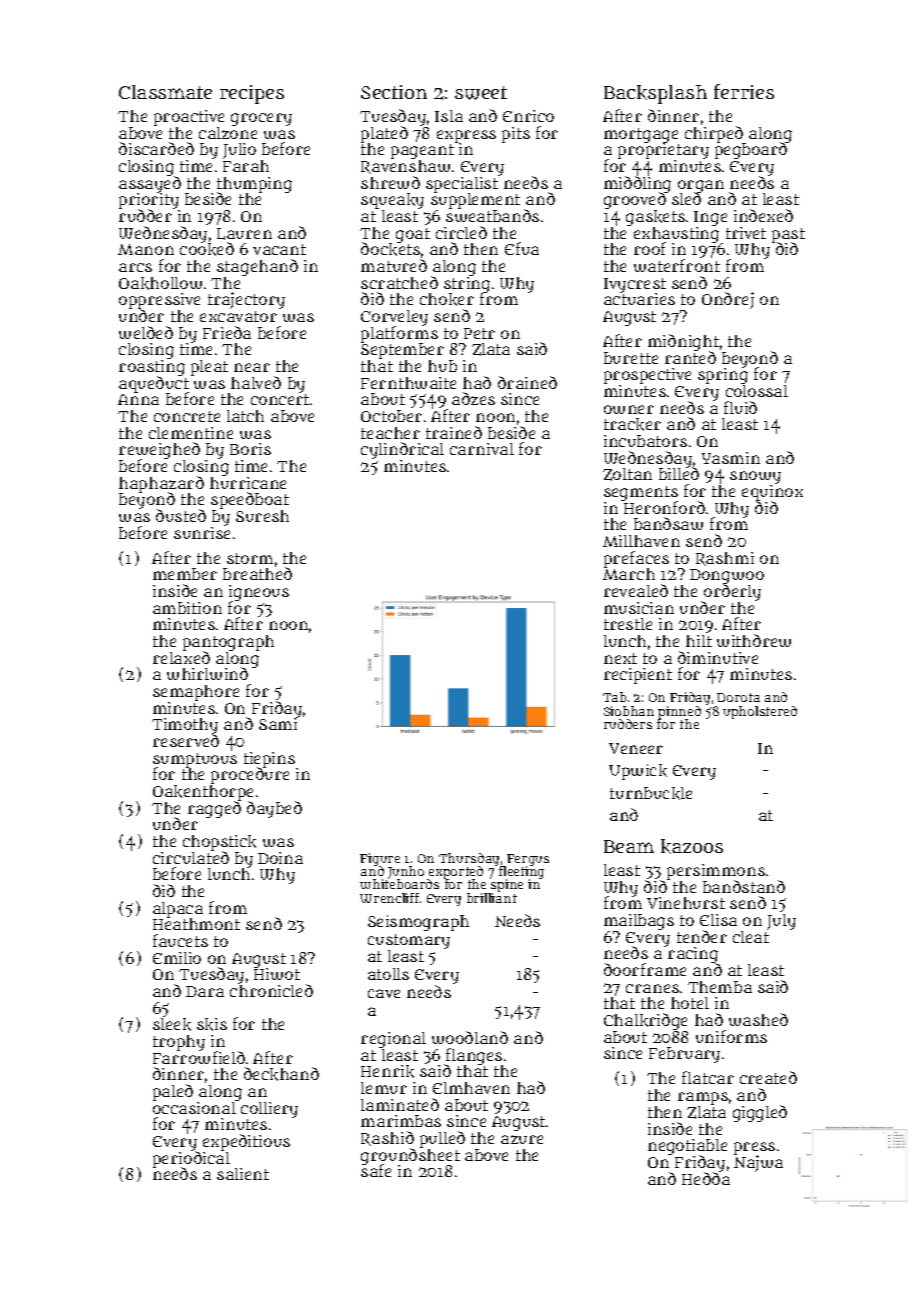  I want to click on orderly, so click(732, 593).
